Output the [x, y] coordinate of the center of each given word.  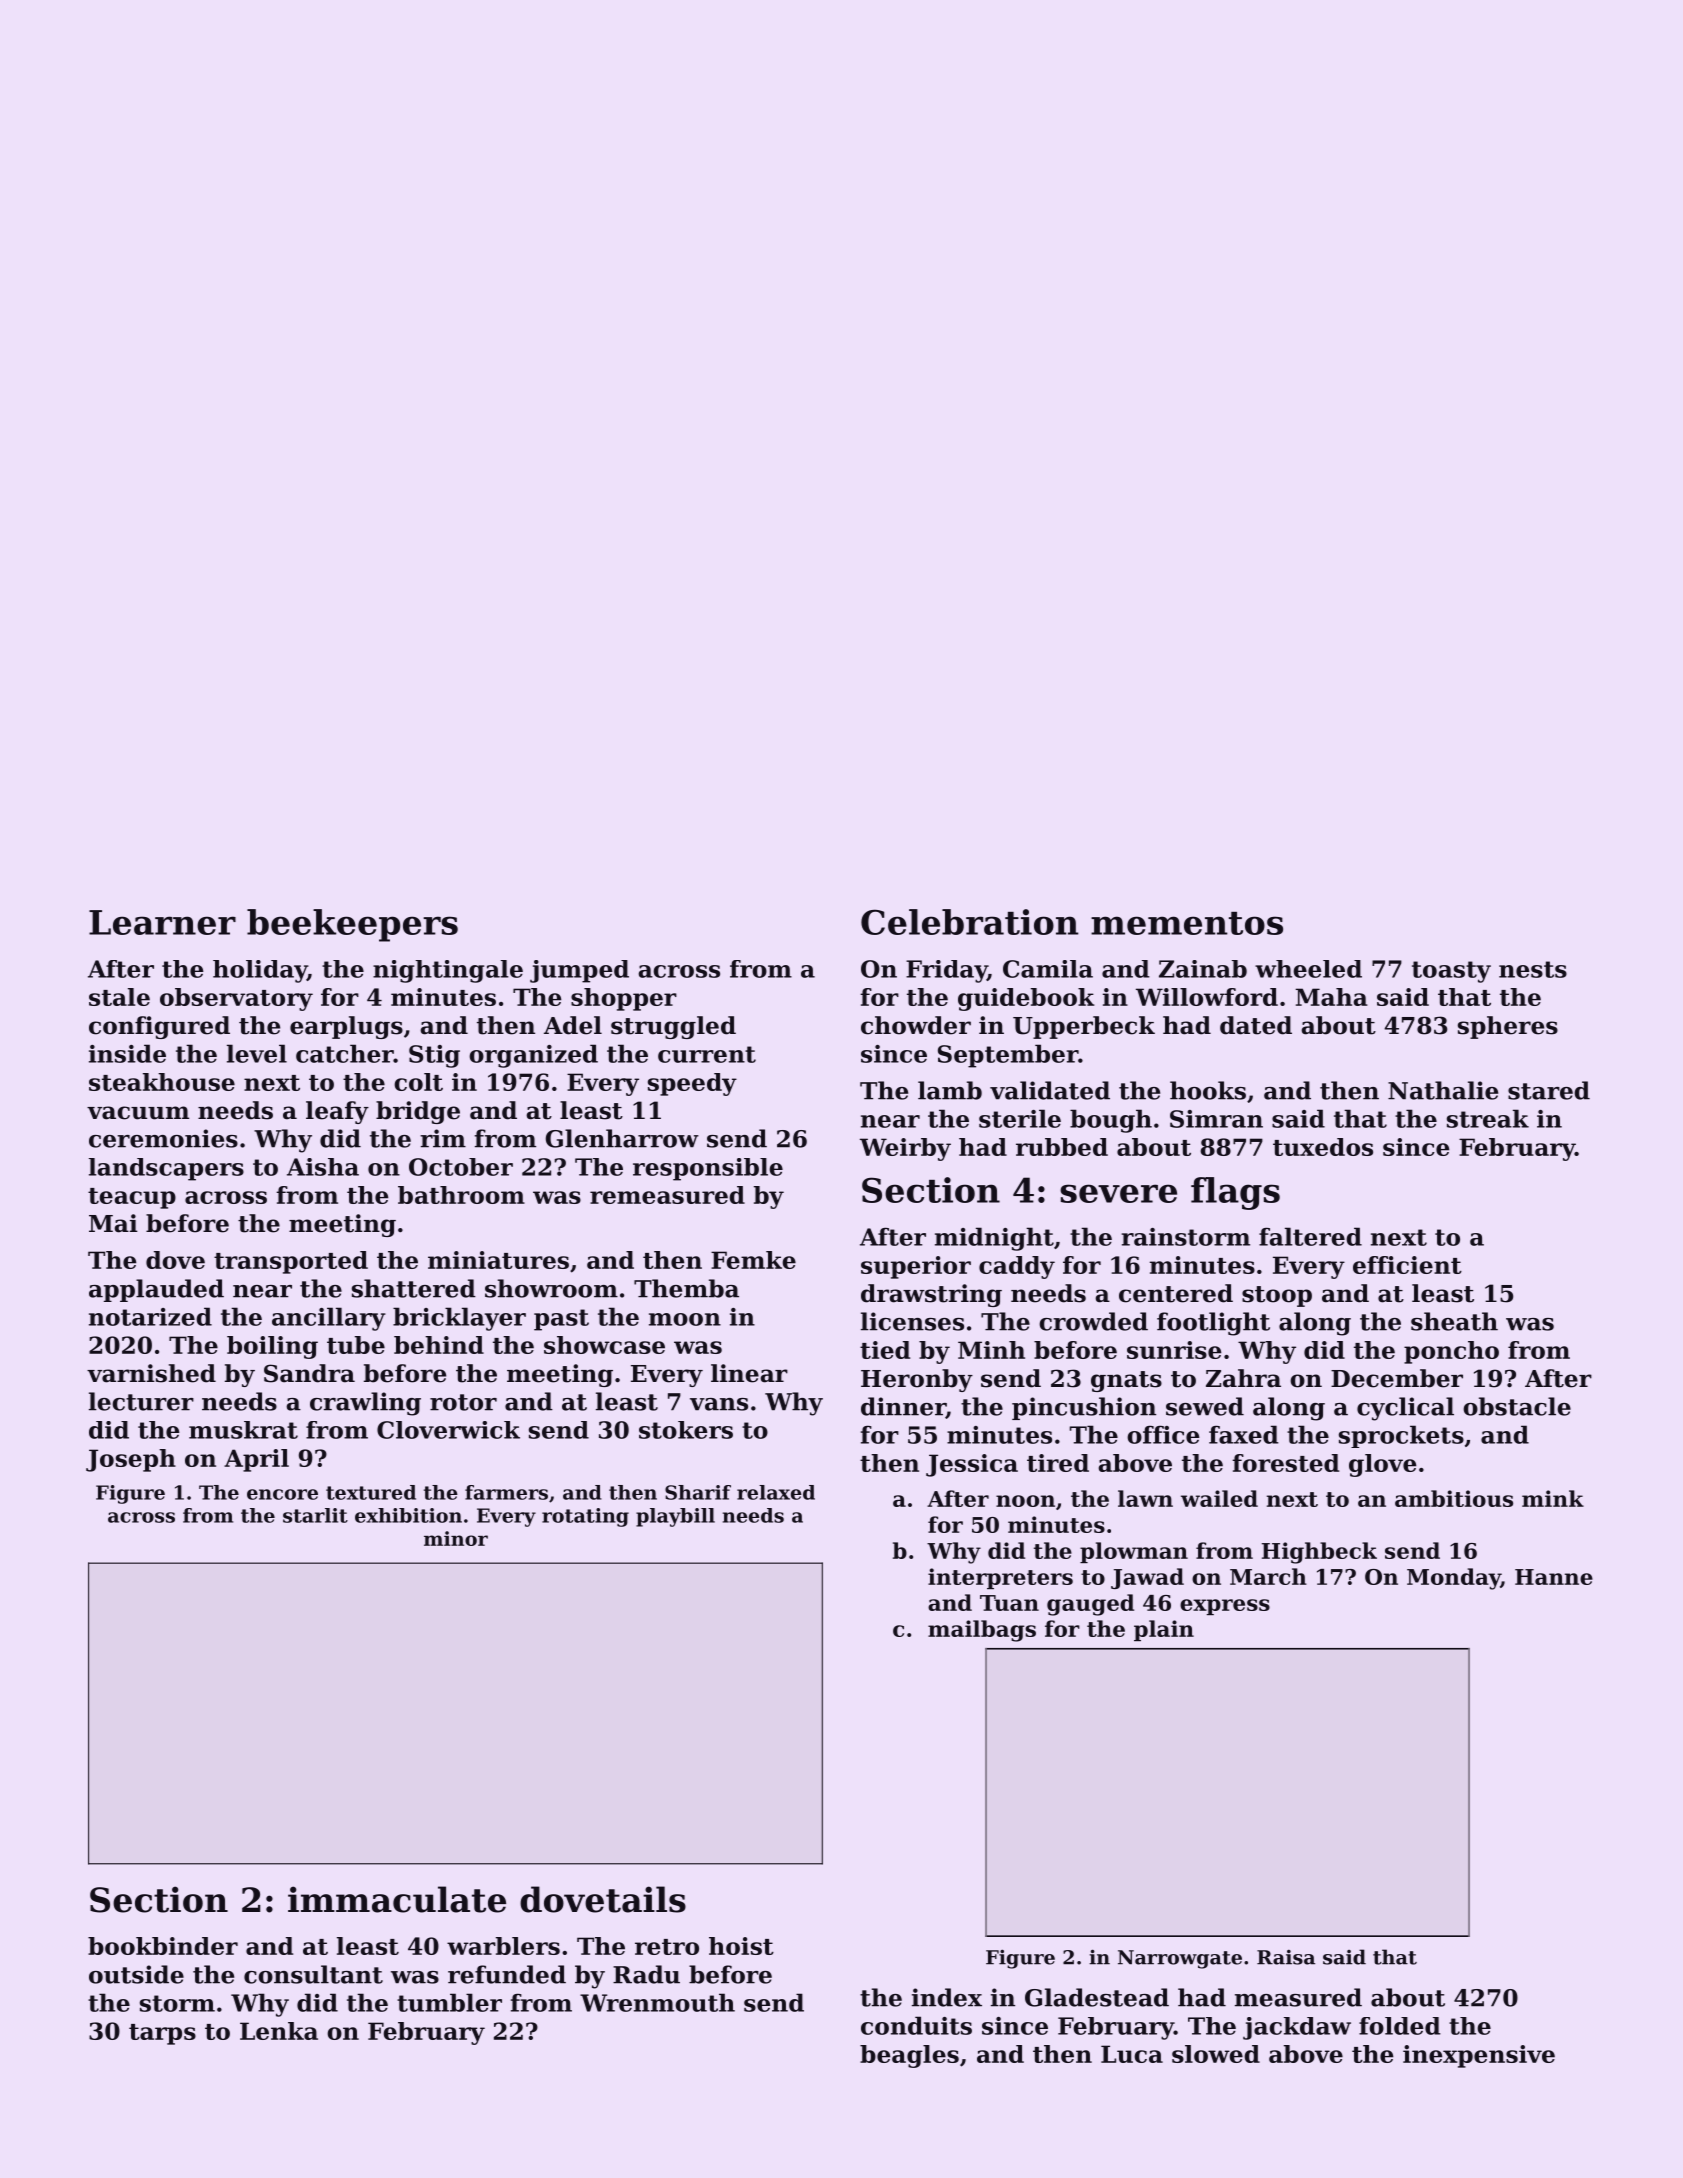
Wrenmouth [657, 2002]
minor [456, 1538]
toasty [1451, 972]
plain [1164, 1630]
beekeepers [352, 925]
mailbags [982, 1631]
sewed [1205, 1406]
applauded [156, 1290]
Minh [991, 1350]
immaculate [397, 1899]
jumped [579, 971]
